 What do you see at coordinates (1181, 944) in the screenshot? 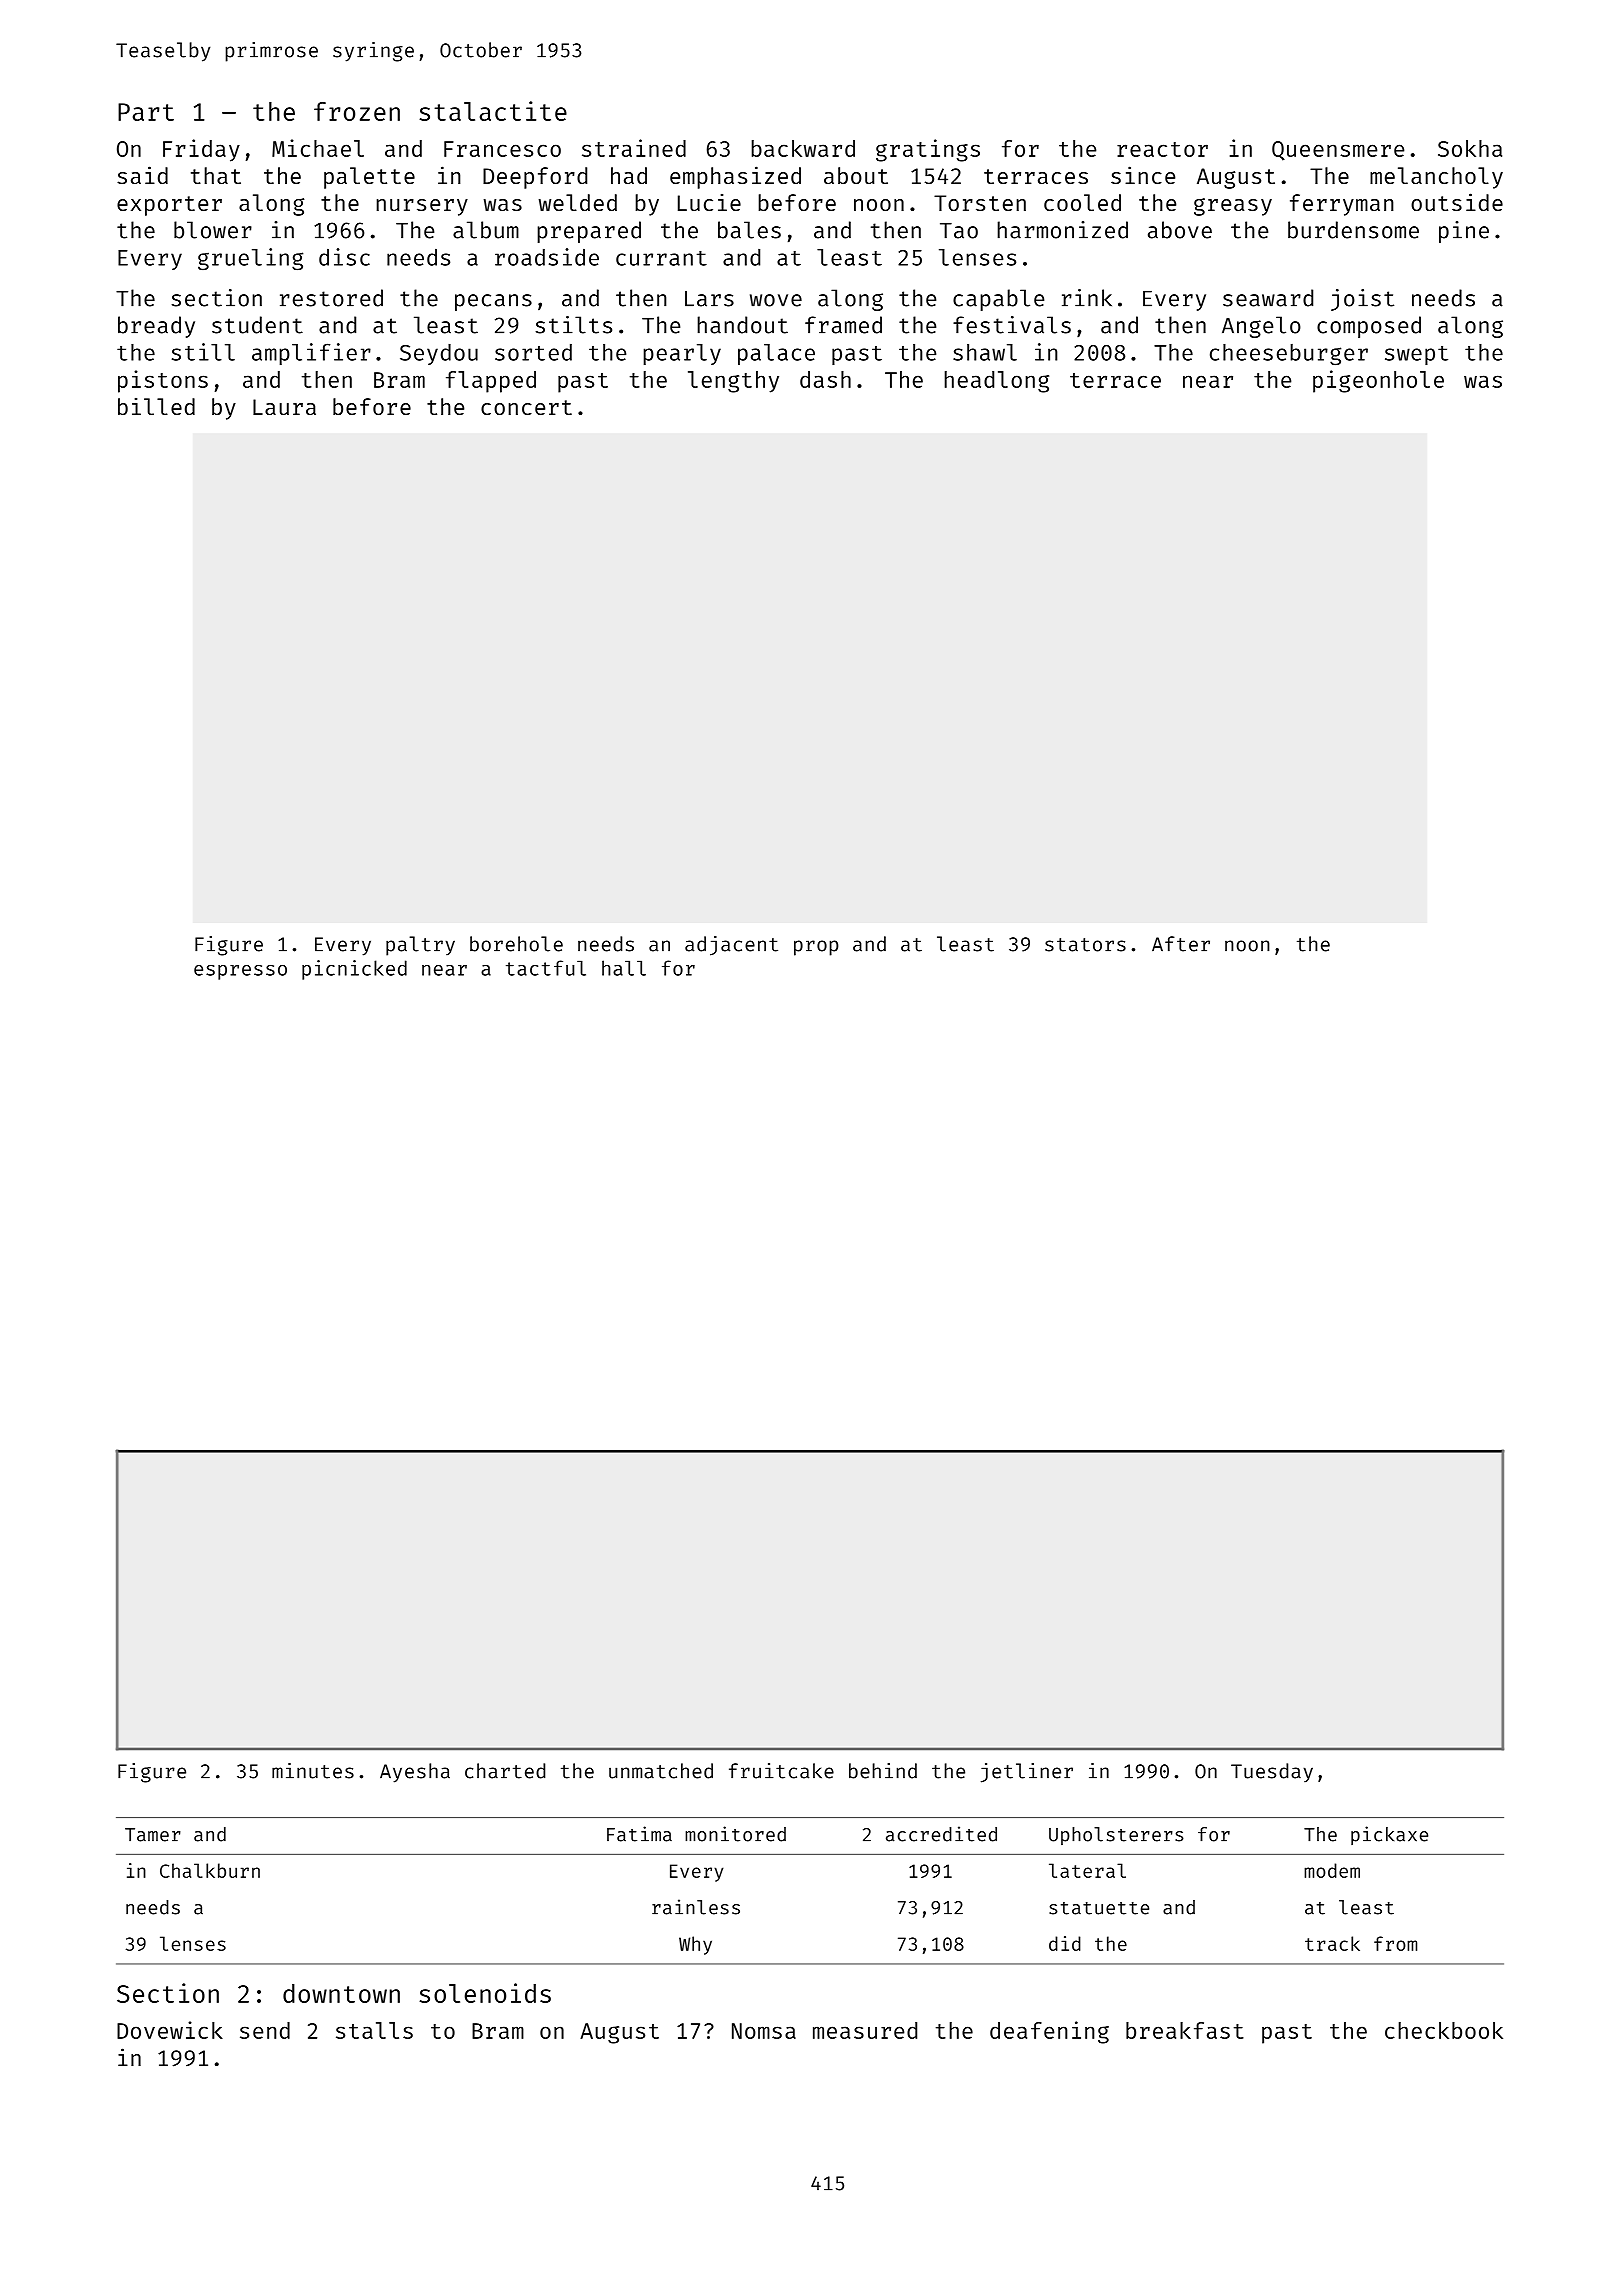
I see `After` at bounding box center [1181, 944].
